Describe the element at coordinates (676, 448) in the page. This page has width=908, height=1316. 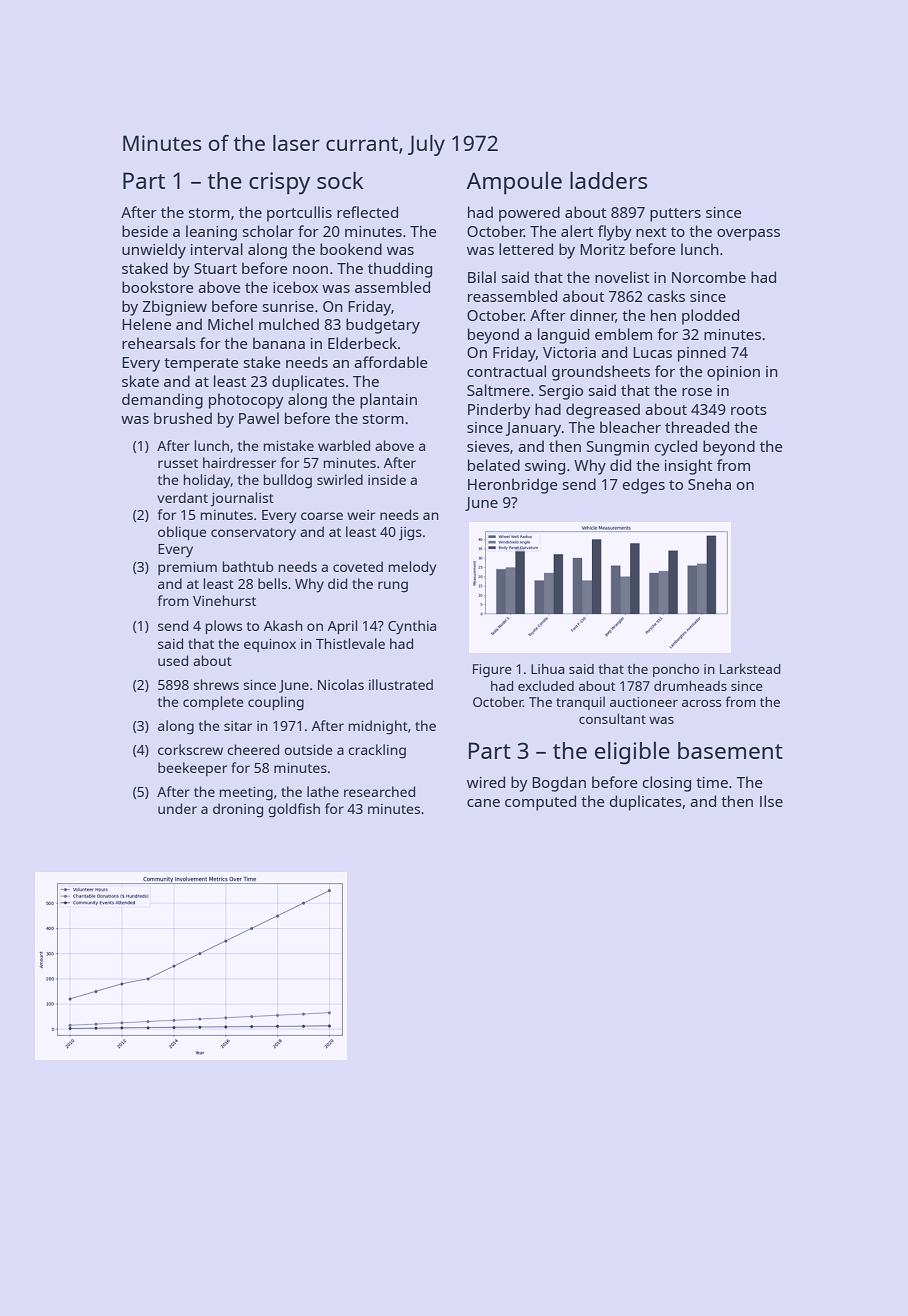
I see `cycled` at that location.
